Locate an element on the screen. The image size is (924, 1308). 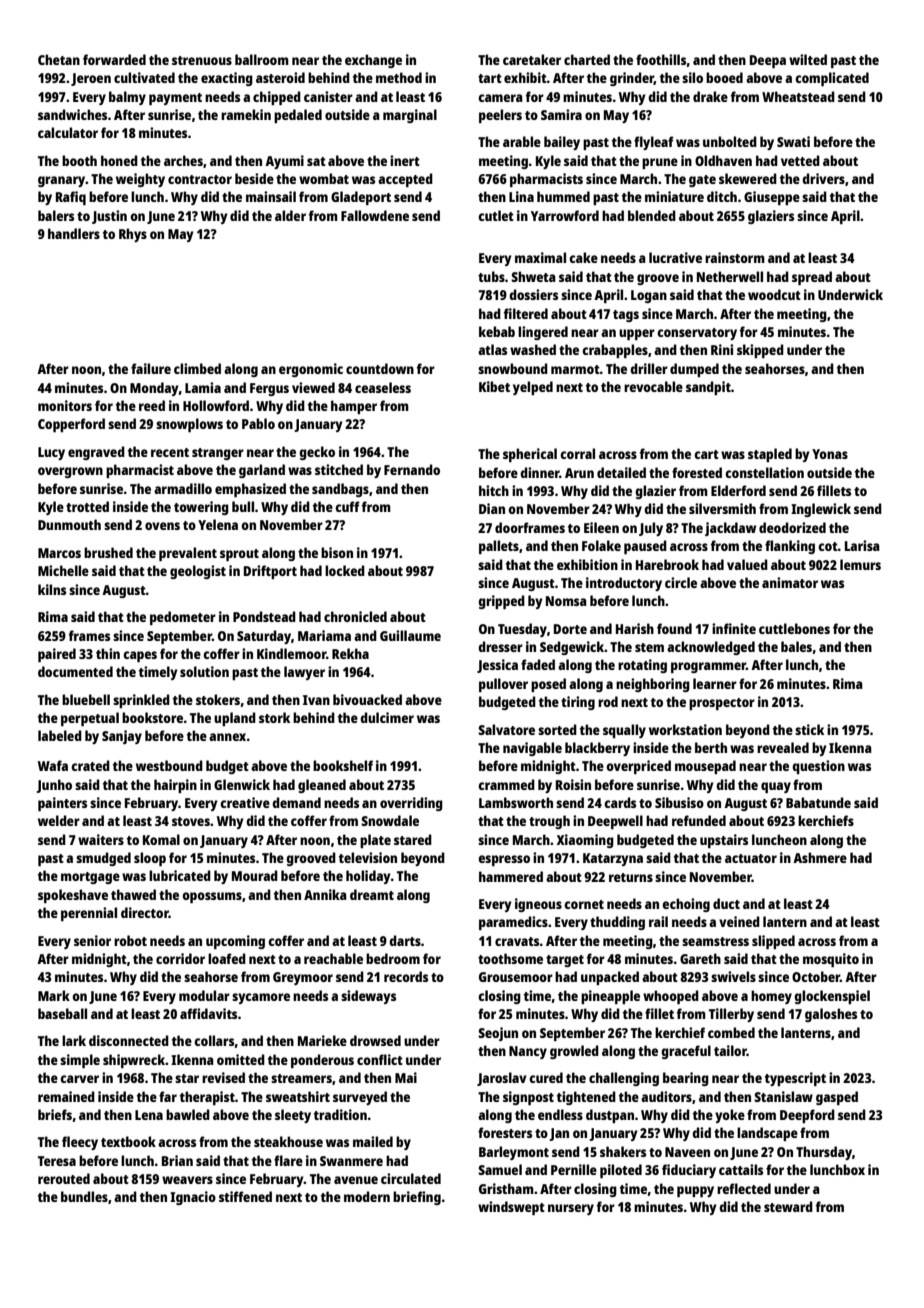
drivers is located at coordinates (823, 178).
